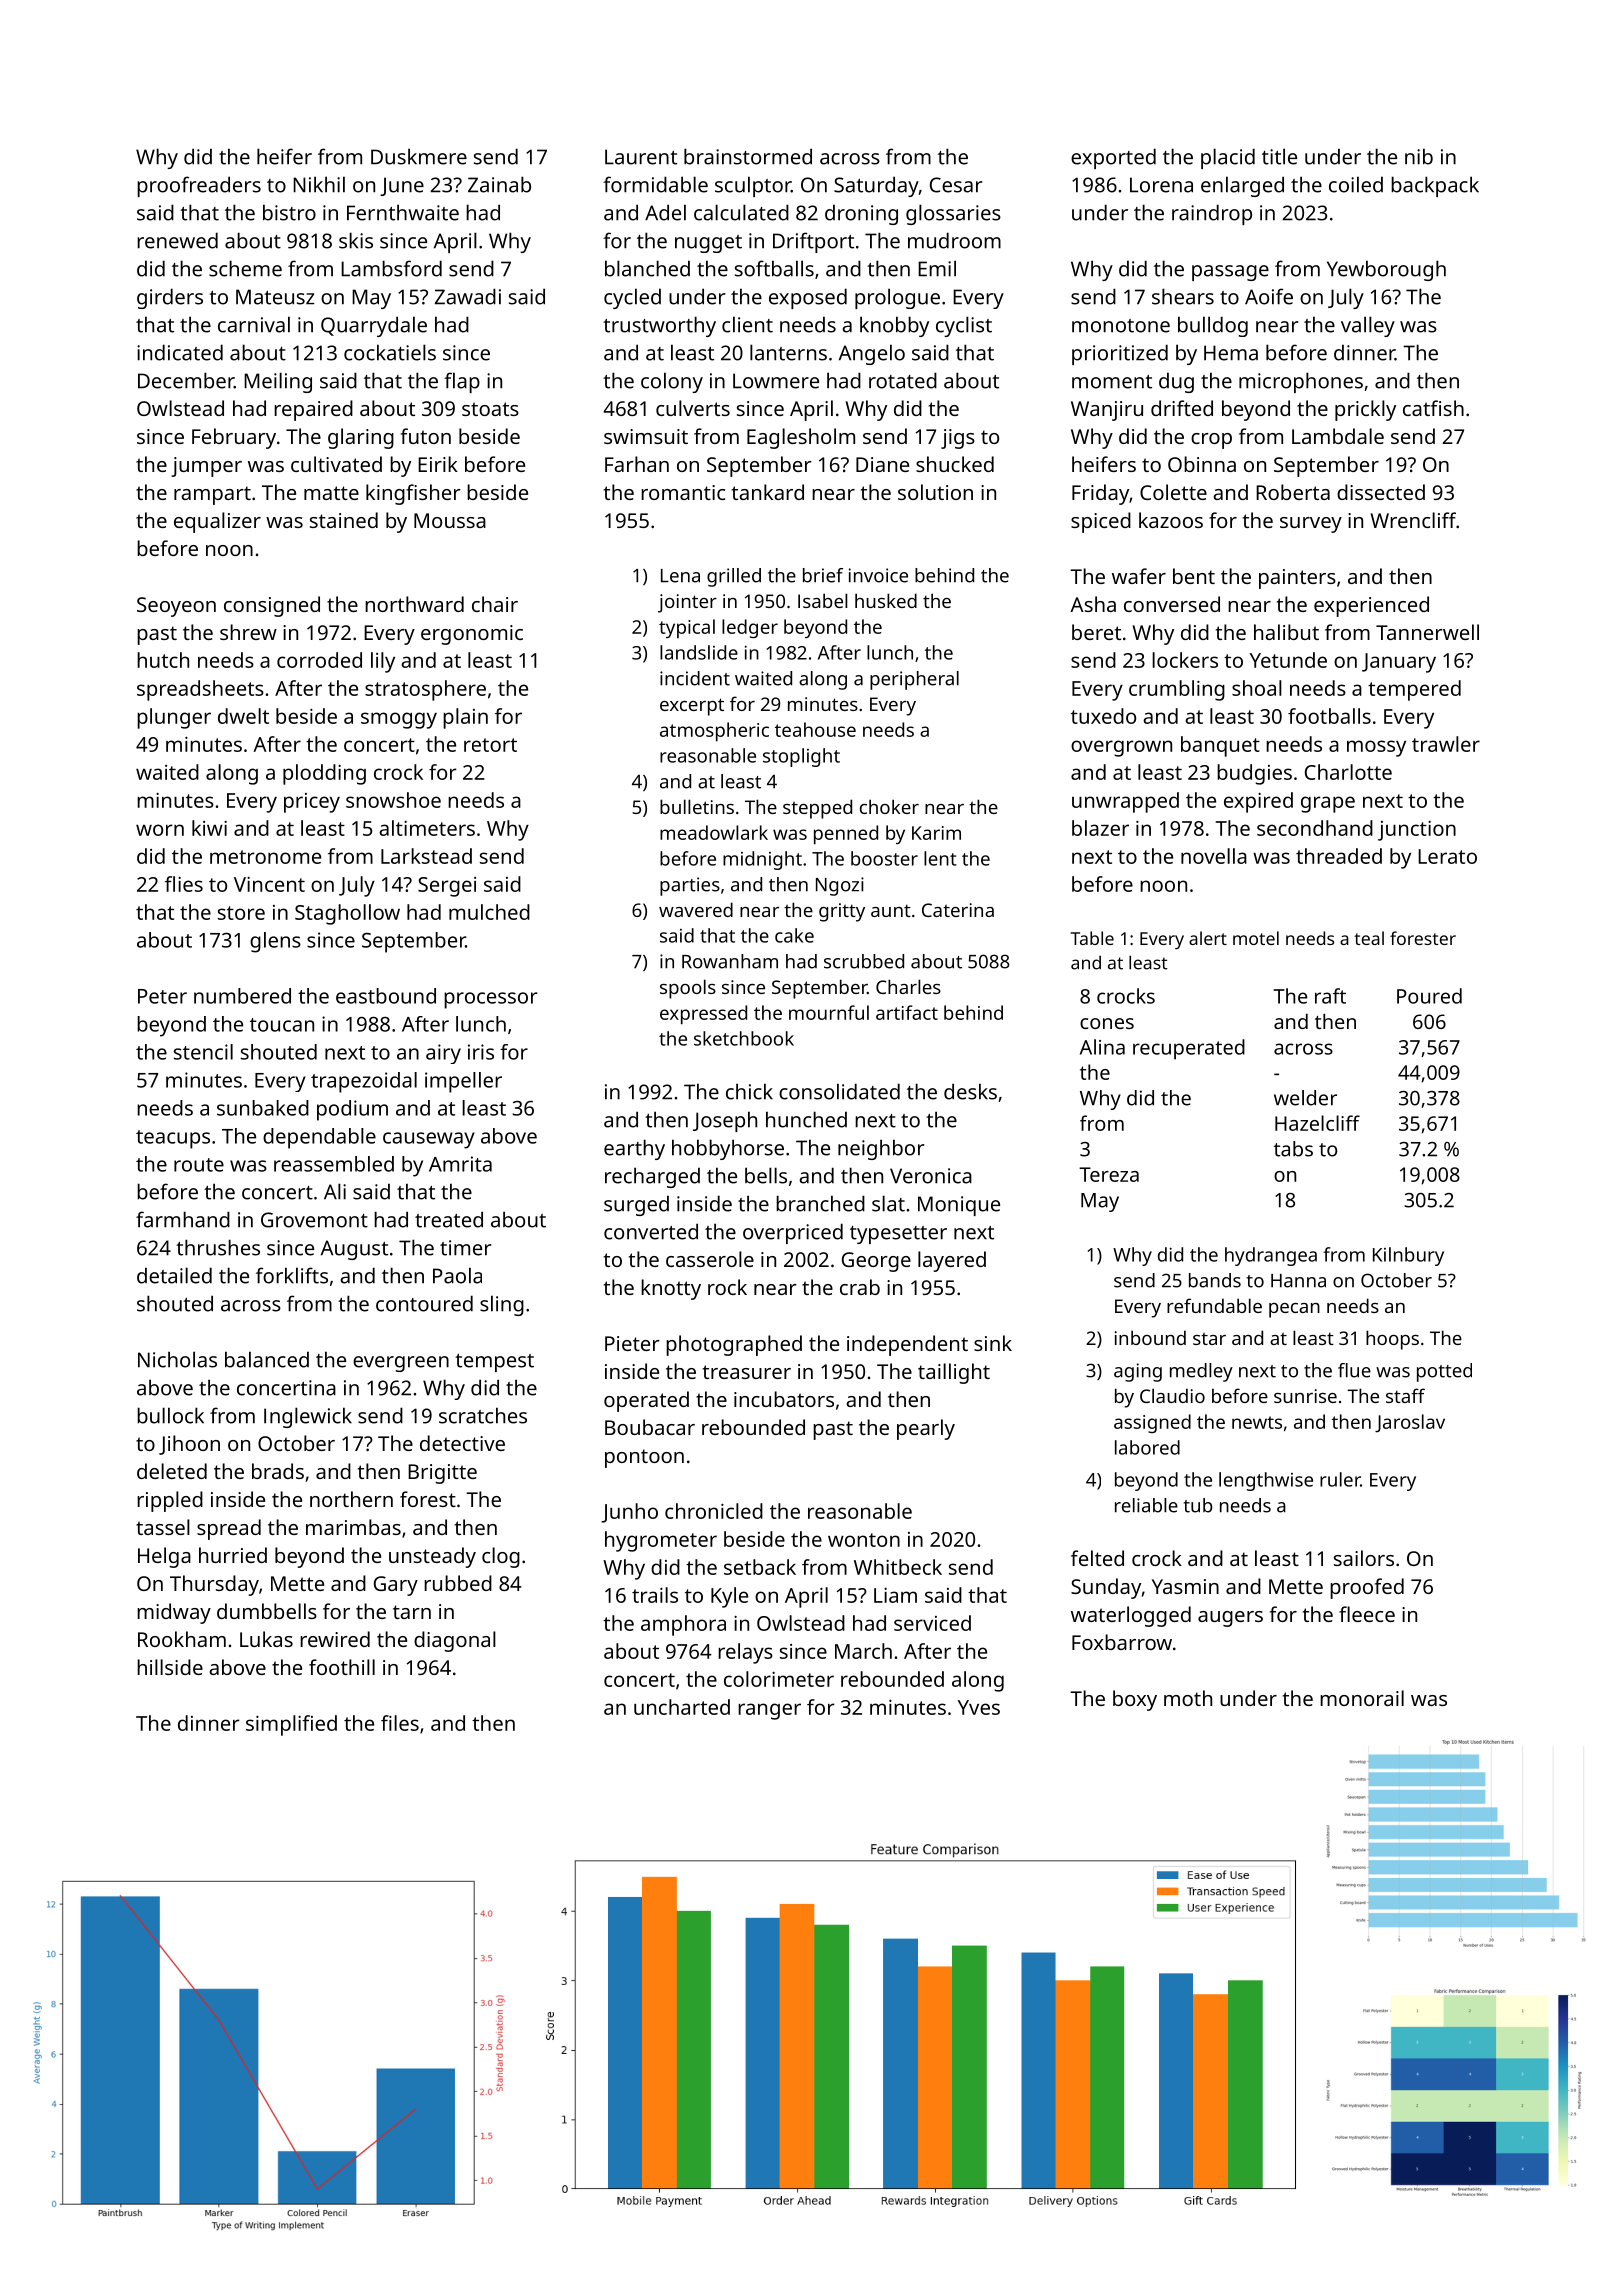 The width and height of the screenshot is (1620, 2292). I want to click on Jihoon, so click(189, 1445).
